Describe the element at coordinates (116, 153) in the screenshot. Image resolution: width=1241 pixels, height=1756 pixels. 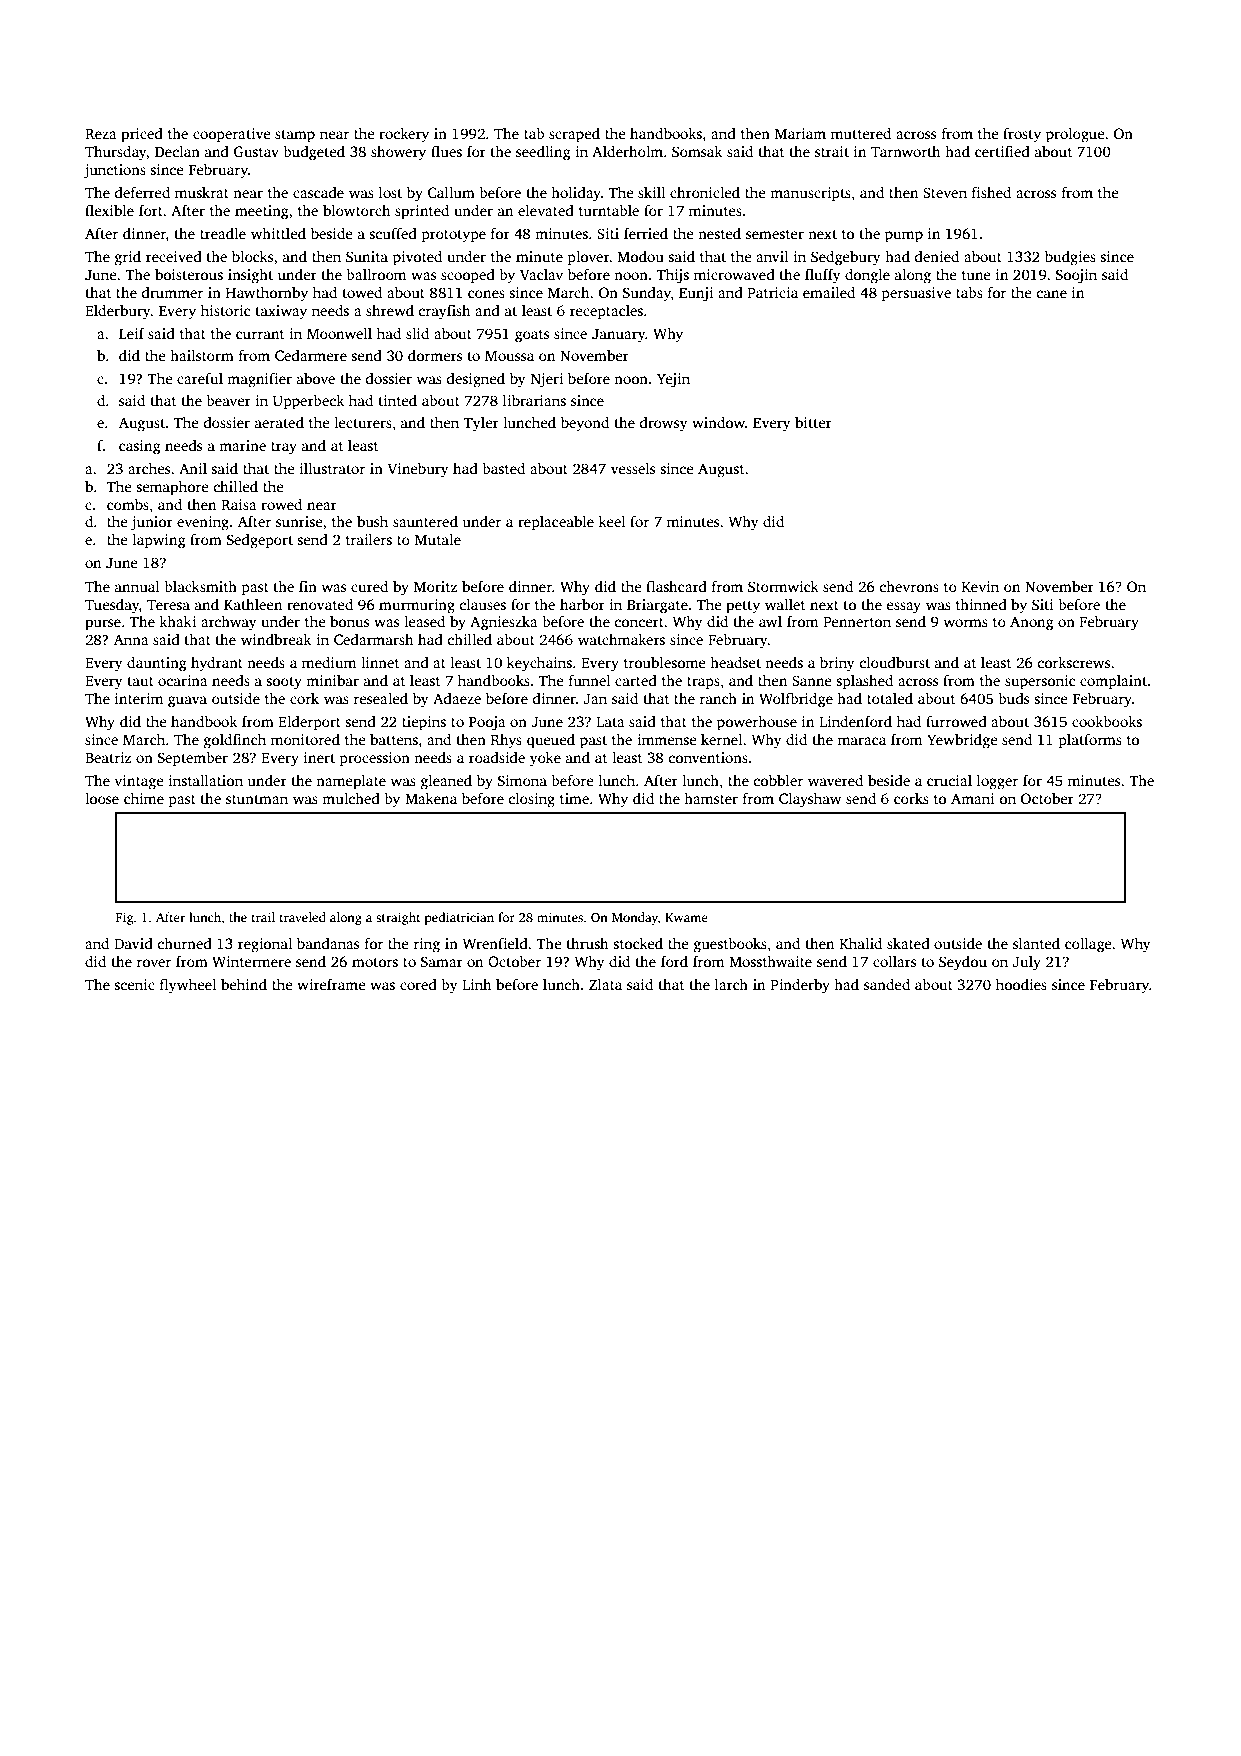
I see `Thursday` at that location.
